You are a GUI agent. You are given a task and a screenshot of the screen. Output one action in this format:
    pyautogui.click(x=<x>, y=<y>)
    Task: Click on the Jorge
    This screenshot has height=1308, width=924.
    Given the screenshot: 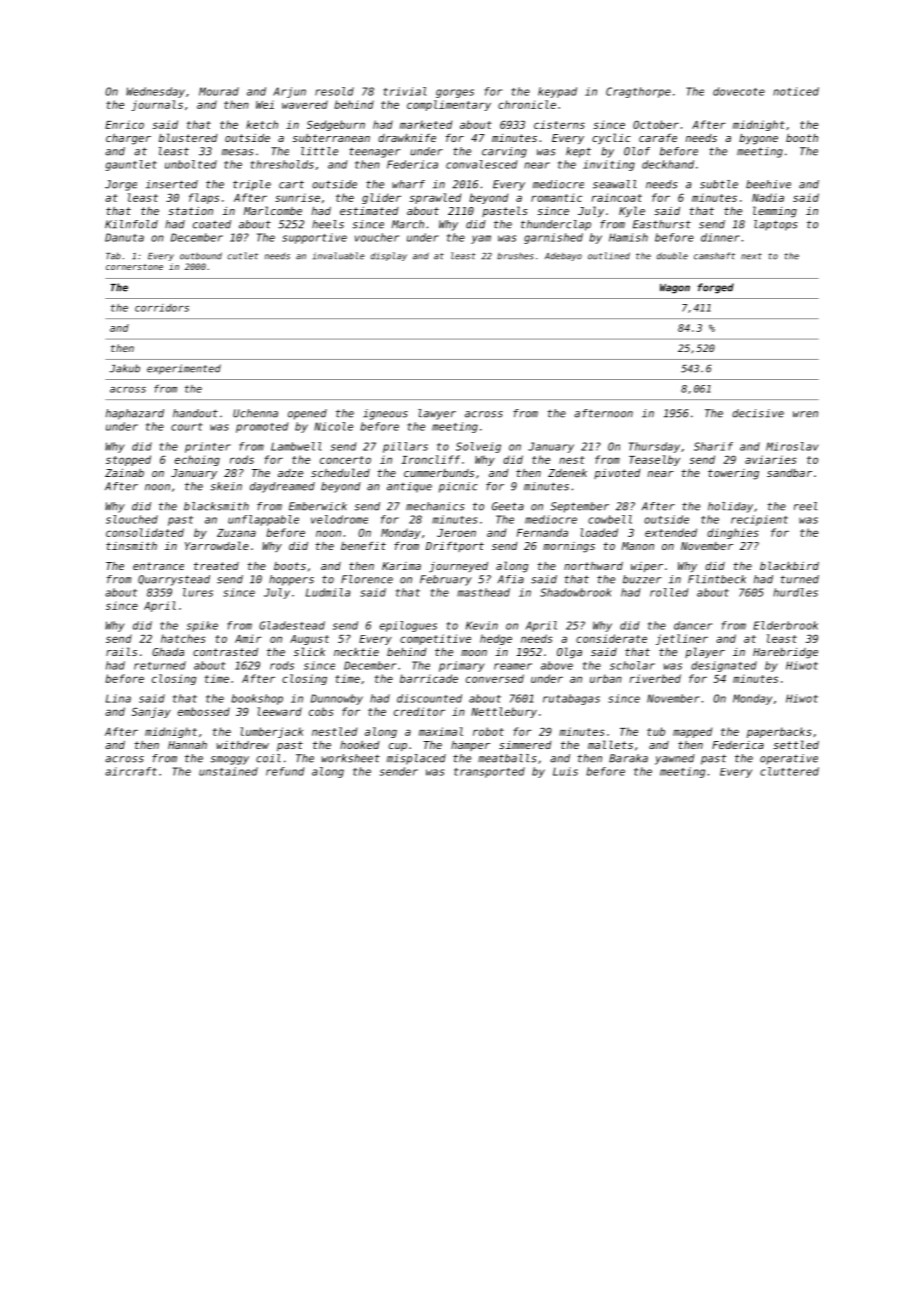 What is the action you would take?
    pyautogui.click(x=121, y=185)
